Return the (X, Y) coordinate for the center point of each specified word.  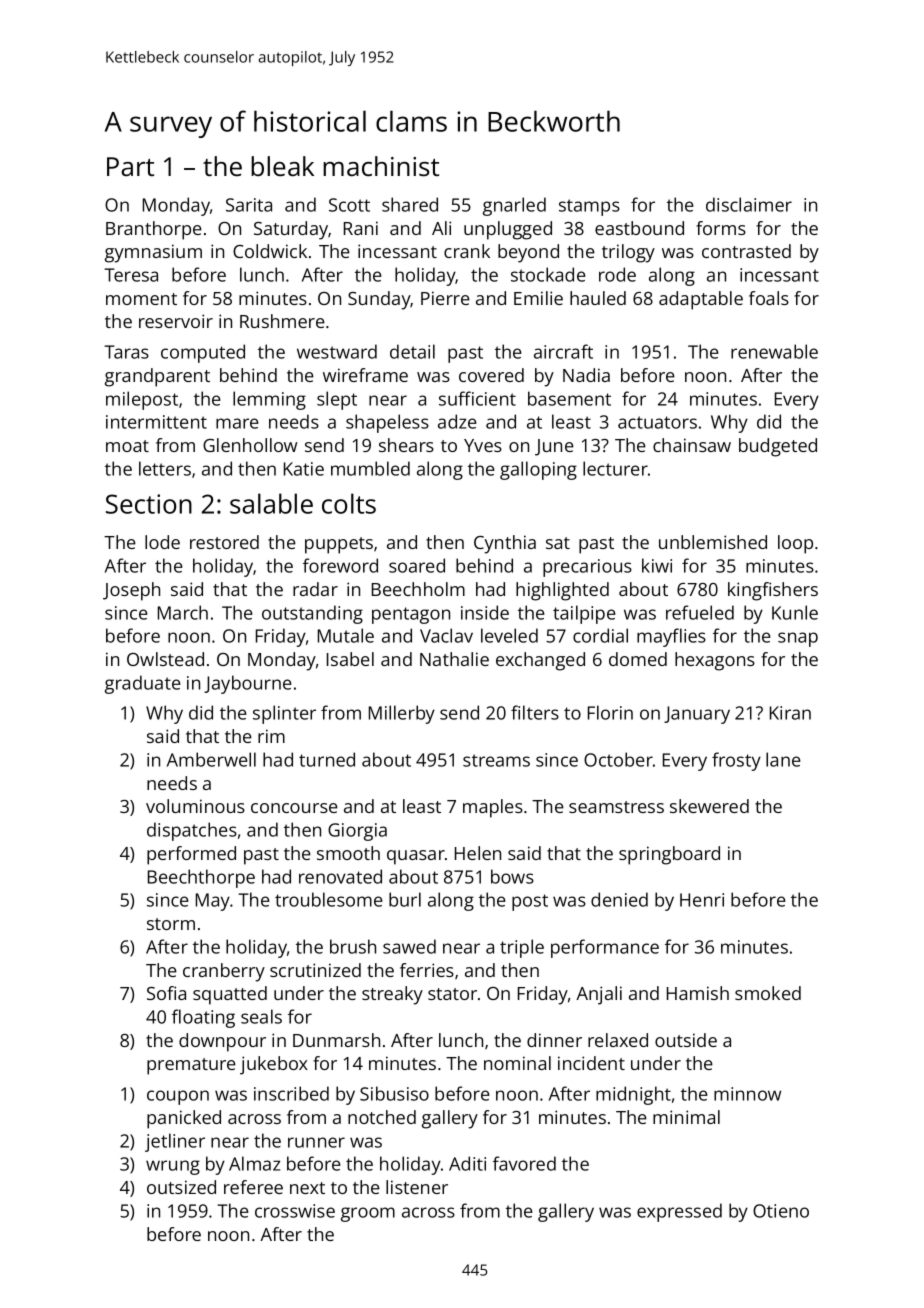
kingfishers (773, 591)
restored (224, 542)
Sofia (166, 993)
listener (417, 1187)
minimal (686, 1117)
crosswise (295, 1211)
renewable (774, 351)
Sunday (379, 300)
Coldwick (270, 251)
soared (417, 565)
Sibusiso (394, 1093)
